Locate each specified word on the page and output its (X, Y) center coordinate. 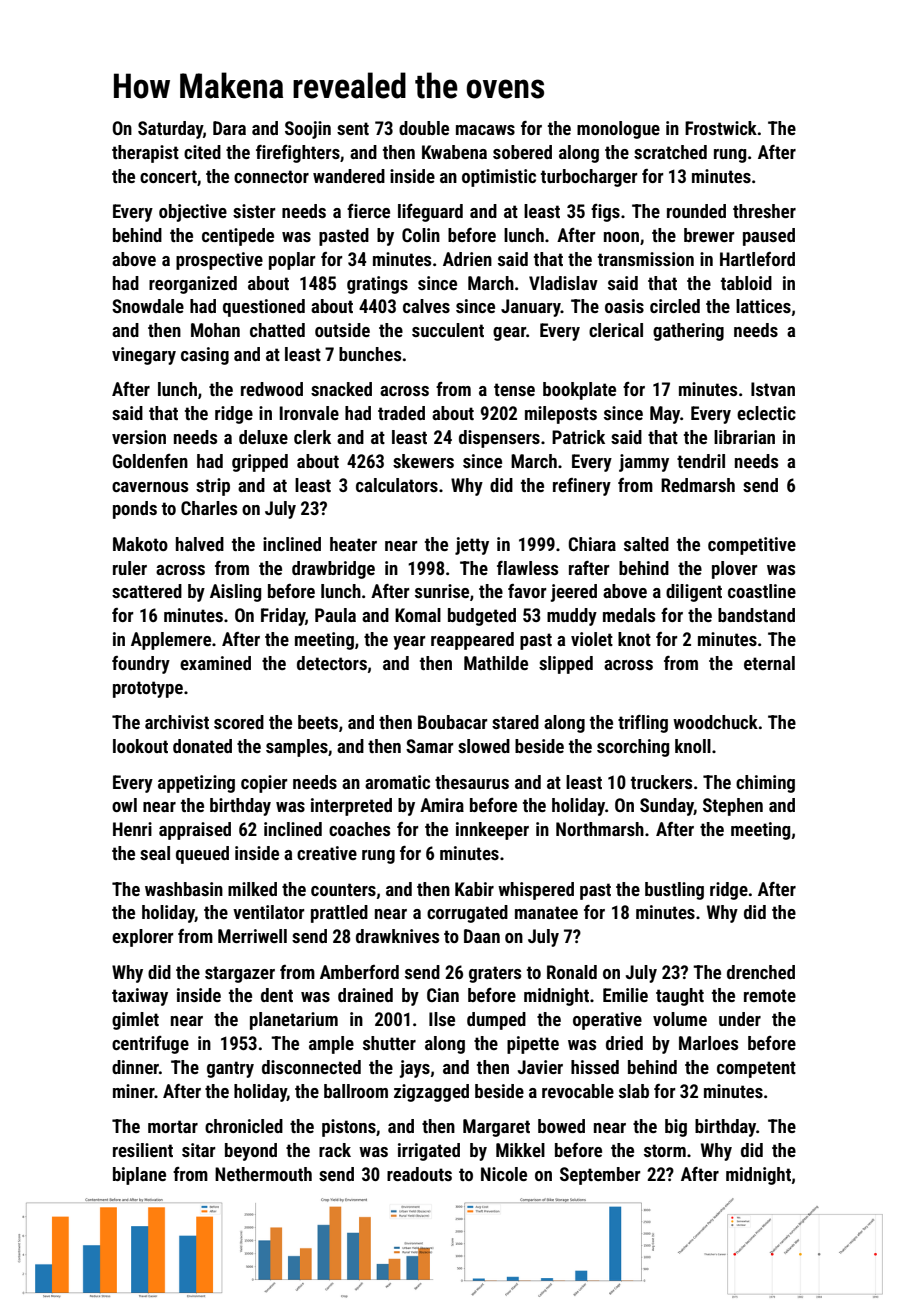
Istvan (773, 389)
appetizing (196, 784)
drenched (761, 972)
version (139, 437)
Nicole (504, 1174)
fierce (368, 211)
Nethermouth (263, 1174)
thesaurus (472, 782)
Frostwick (721, 128)
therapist (145, 154)
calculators (397, 485)
